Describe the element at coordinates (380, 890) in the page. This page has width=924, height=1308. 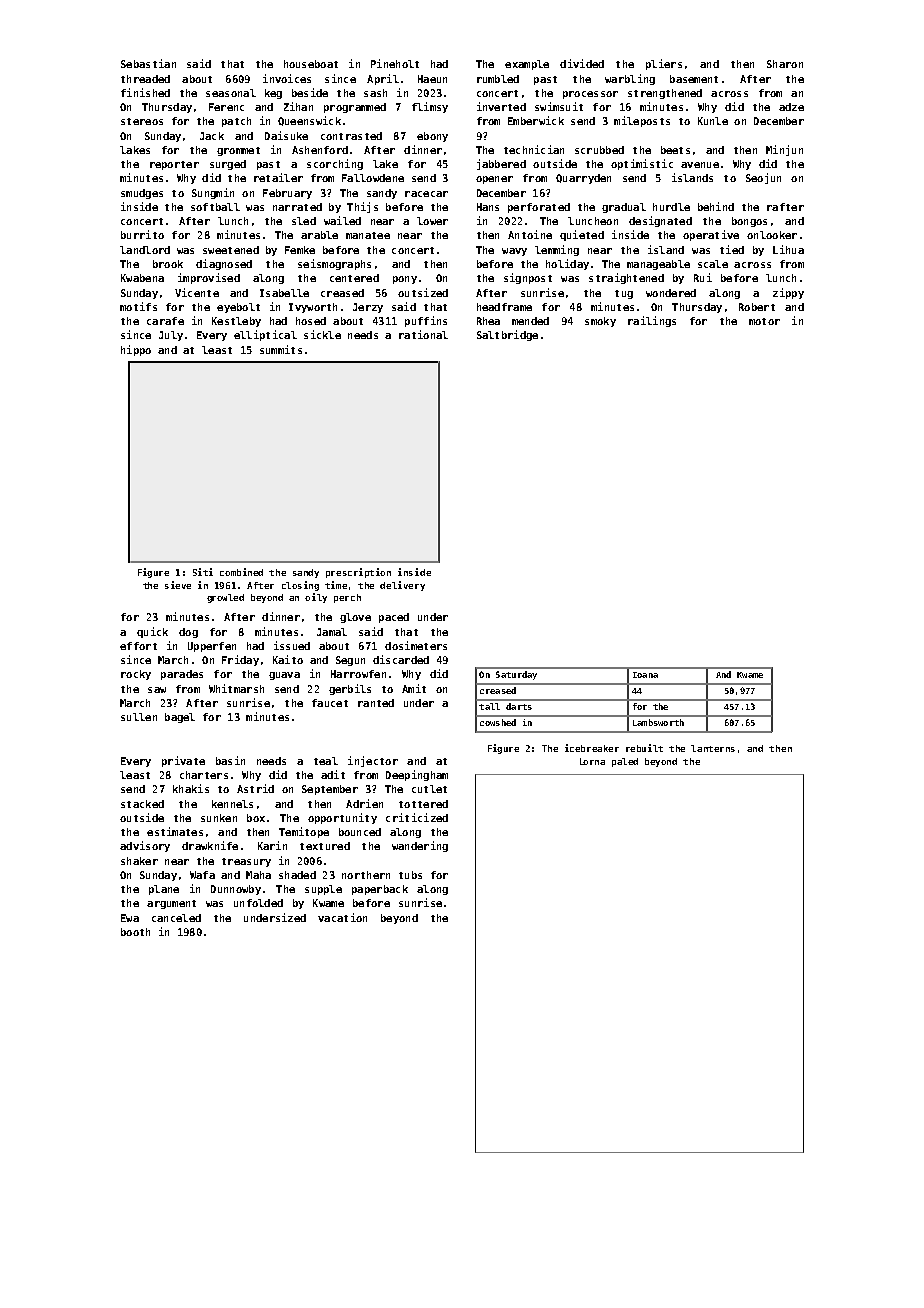
I see `paperback` at that location.
